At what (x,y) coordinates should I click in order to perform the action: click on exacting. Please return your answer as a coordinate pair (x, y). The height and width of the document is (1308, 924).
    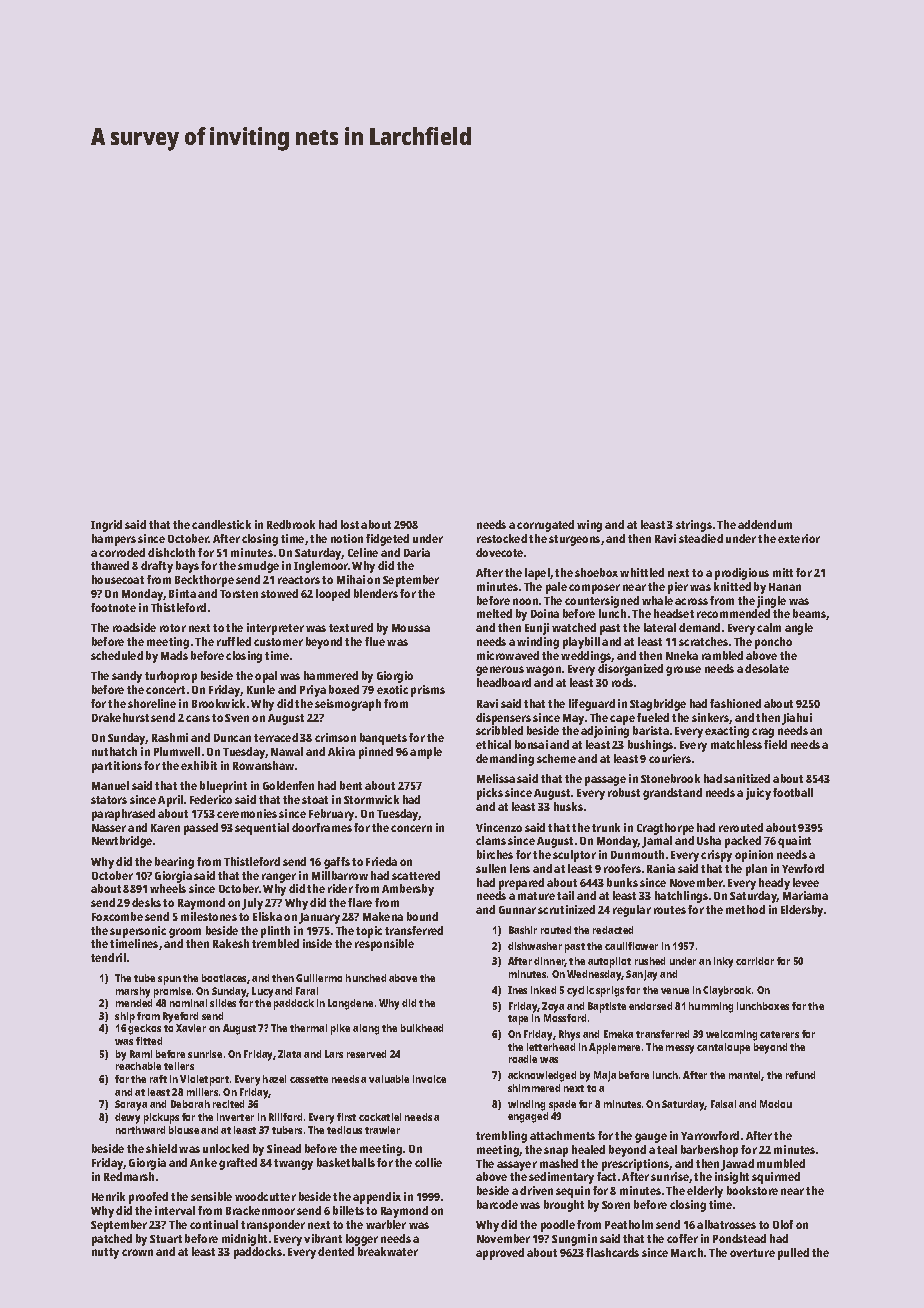
    Looking at the image, I should click on (727, 732).
